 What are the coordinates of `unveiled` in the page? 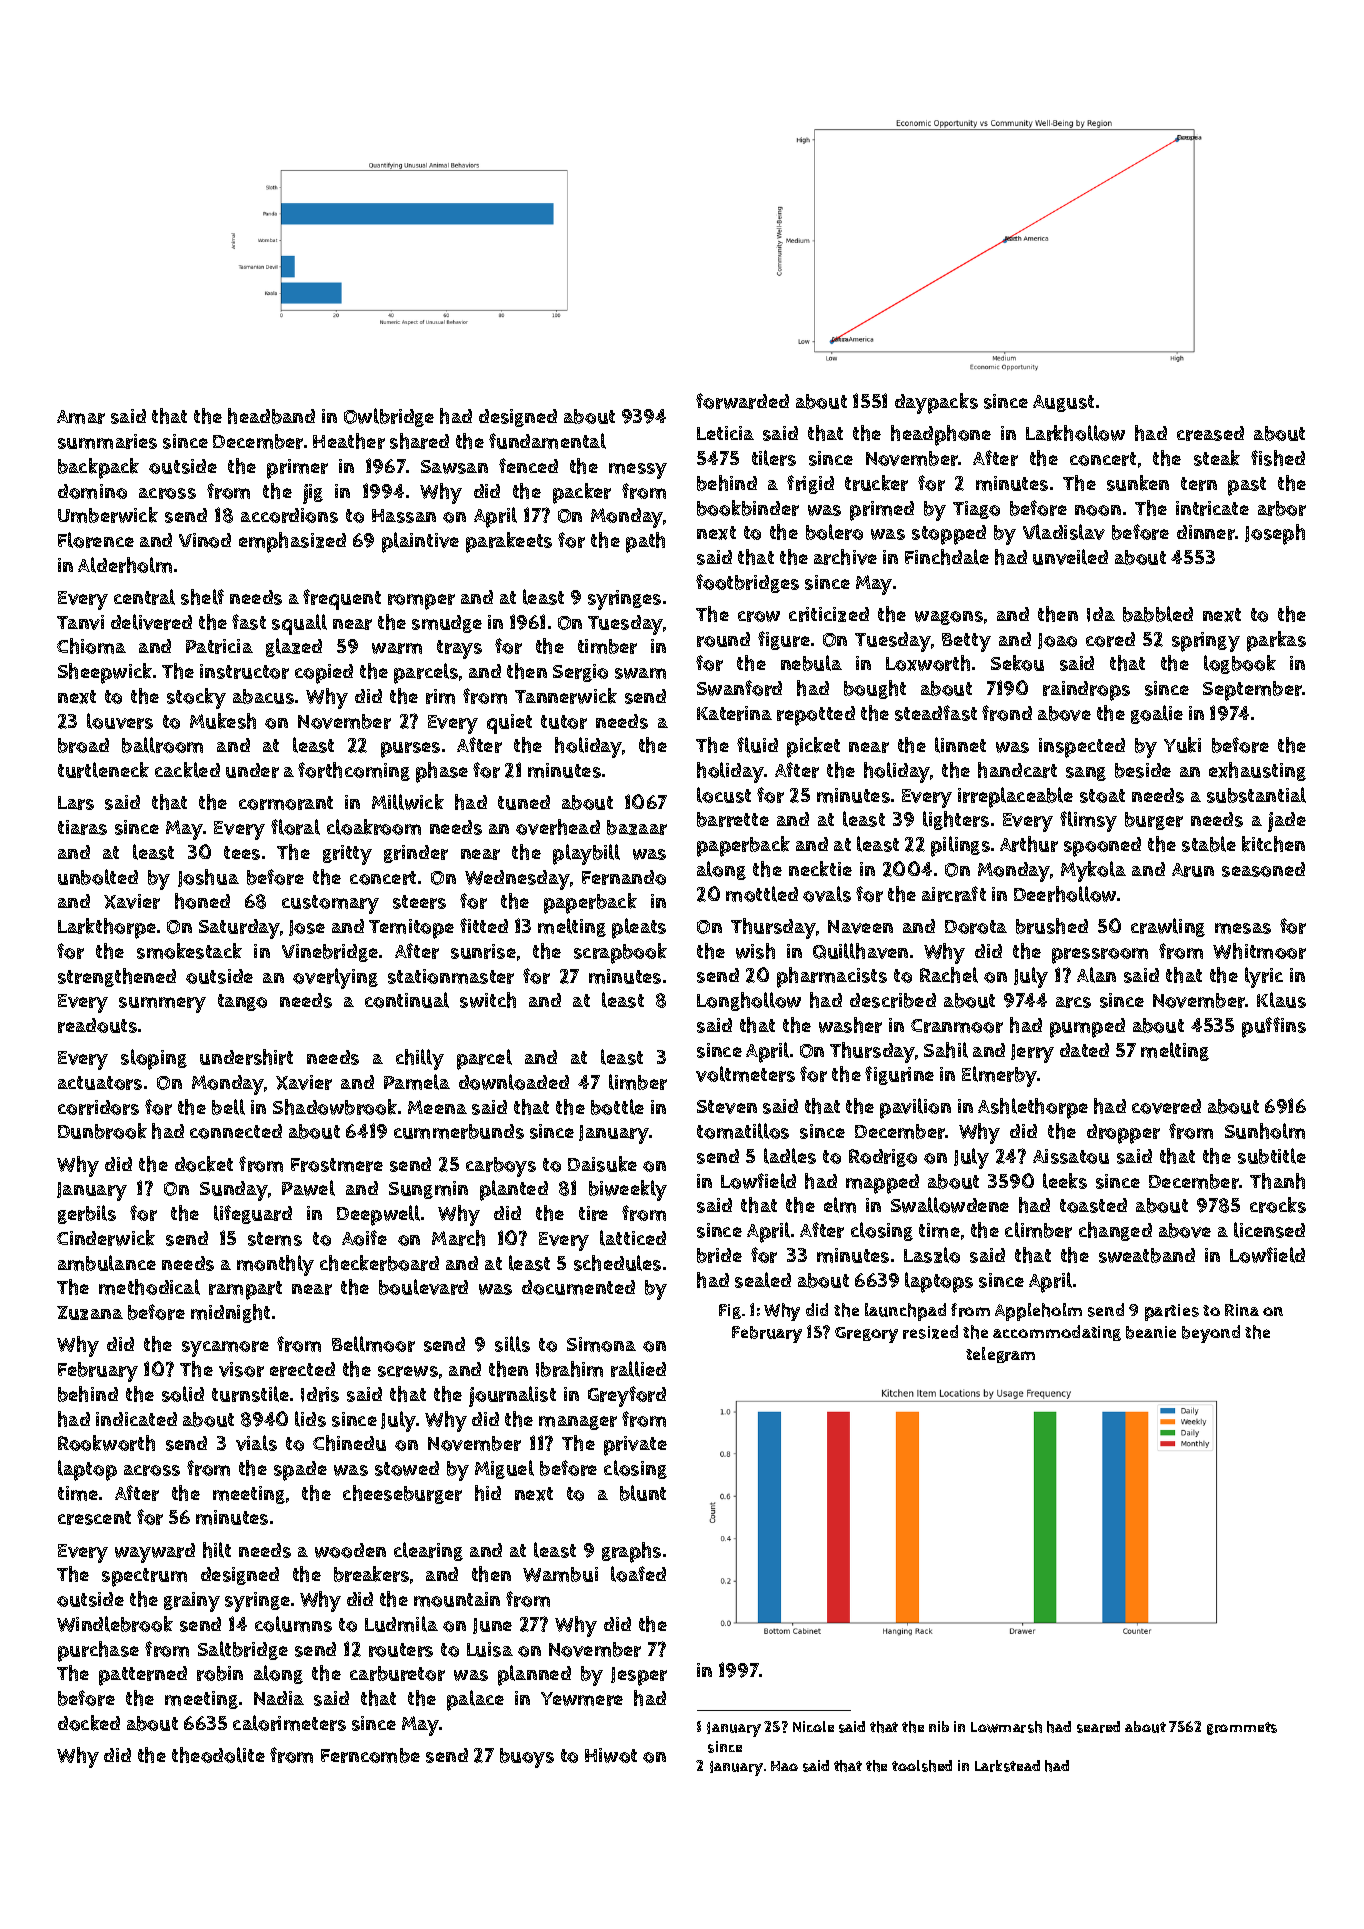 It's located at (1070, 557).
